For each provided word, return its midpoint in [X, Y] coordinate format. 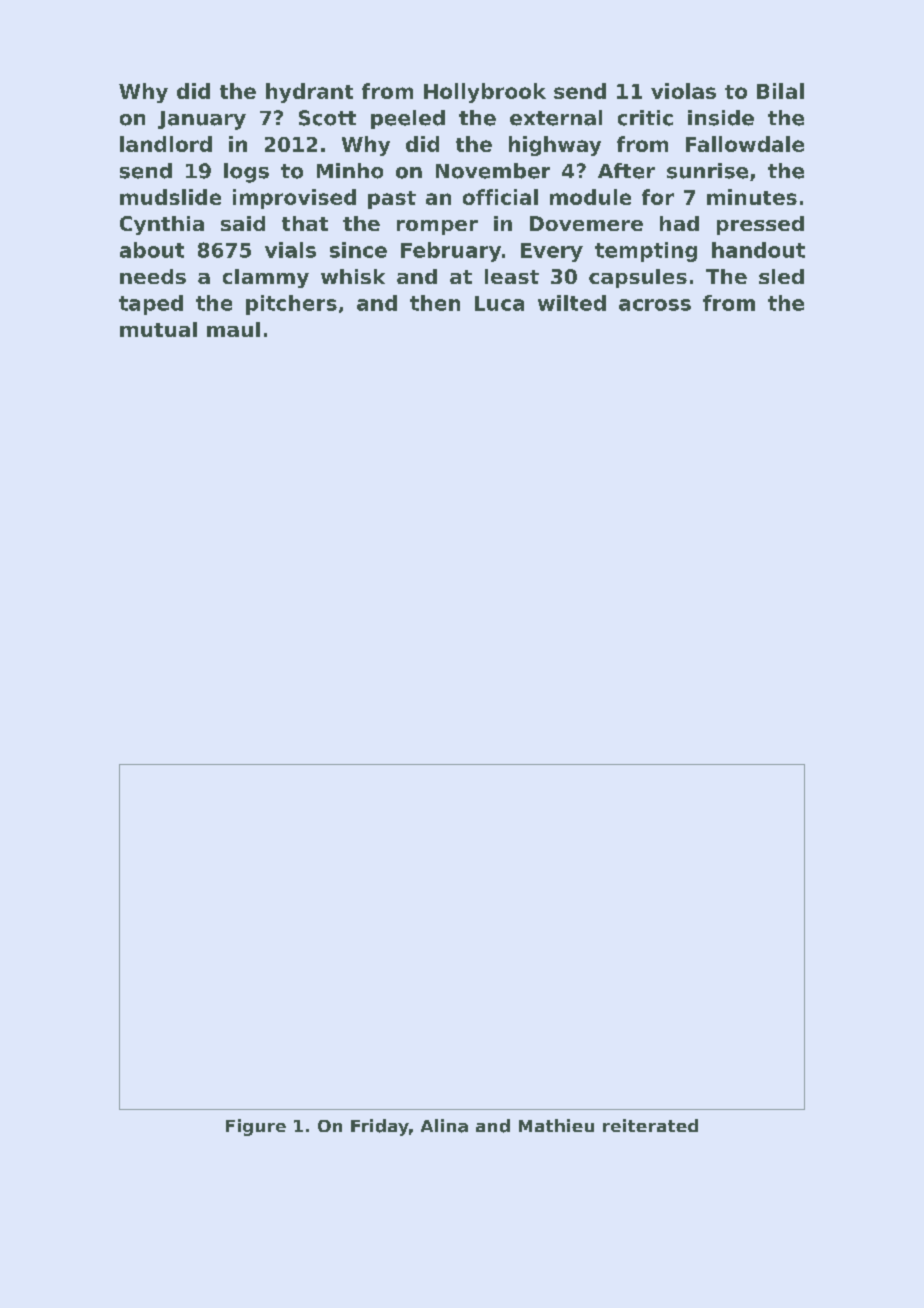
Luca [499, 303]
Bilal [780, 91]
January [202, 120]
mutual [158, 329]
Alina [444, 1126]
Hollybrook [485, 93]
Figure [256, 1127]
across [655, 305]
